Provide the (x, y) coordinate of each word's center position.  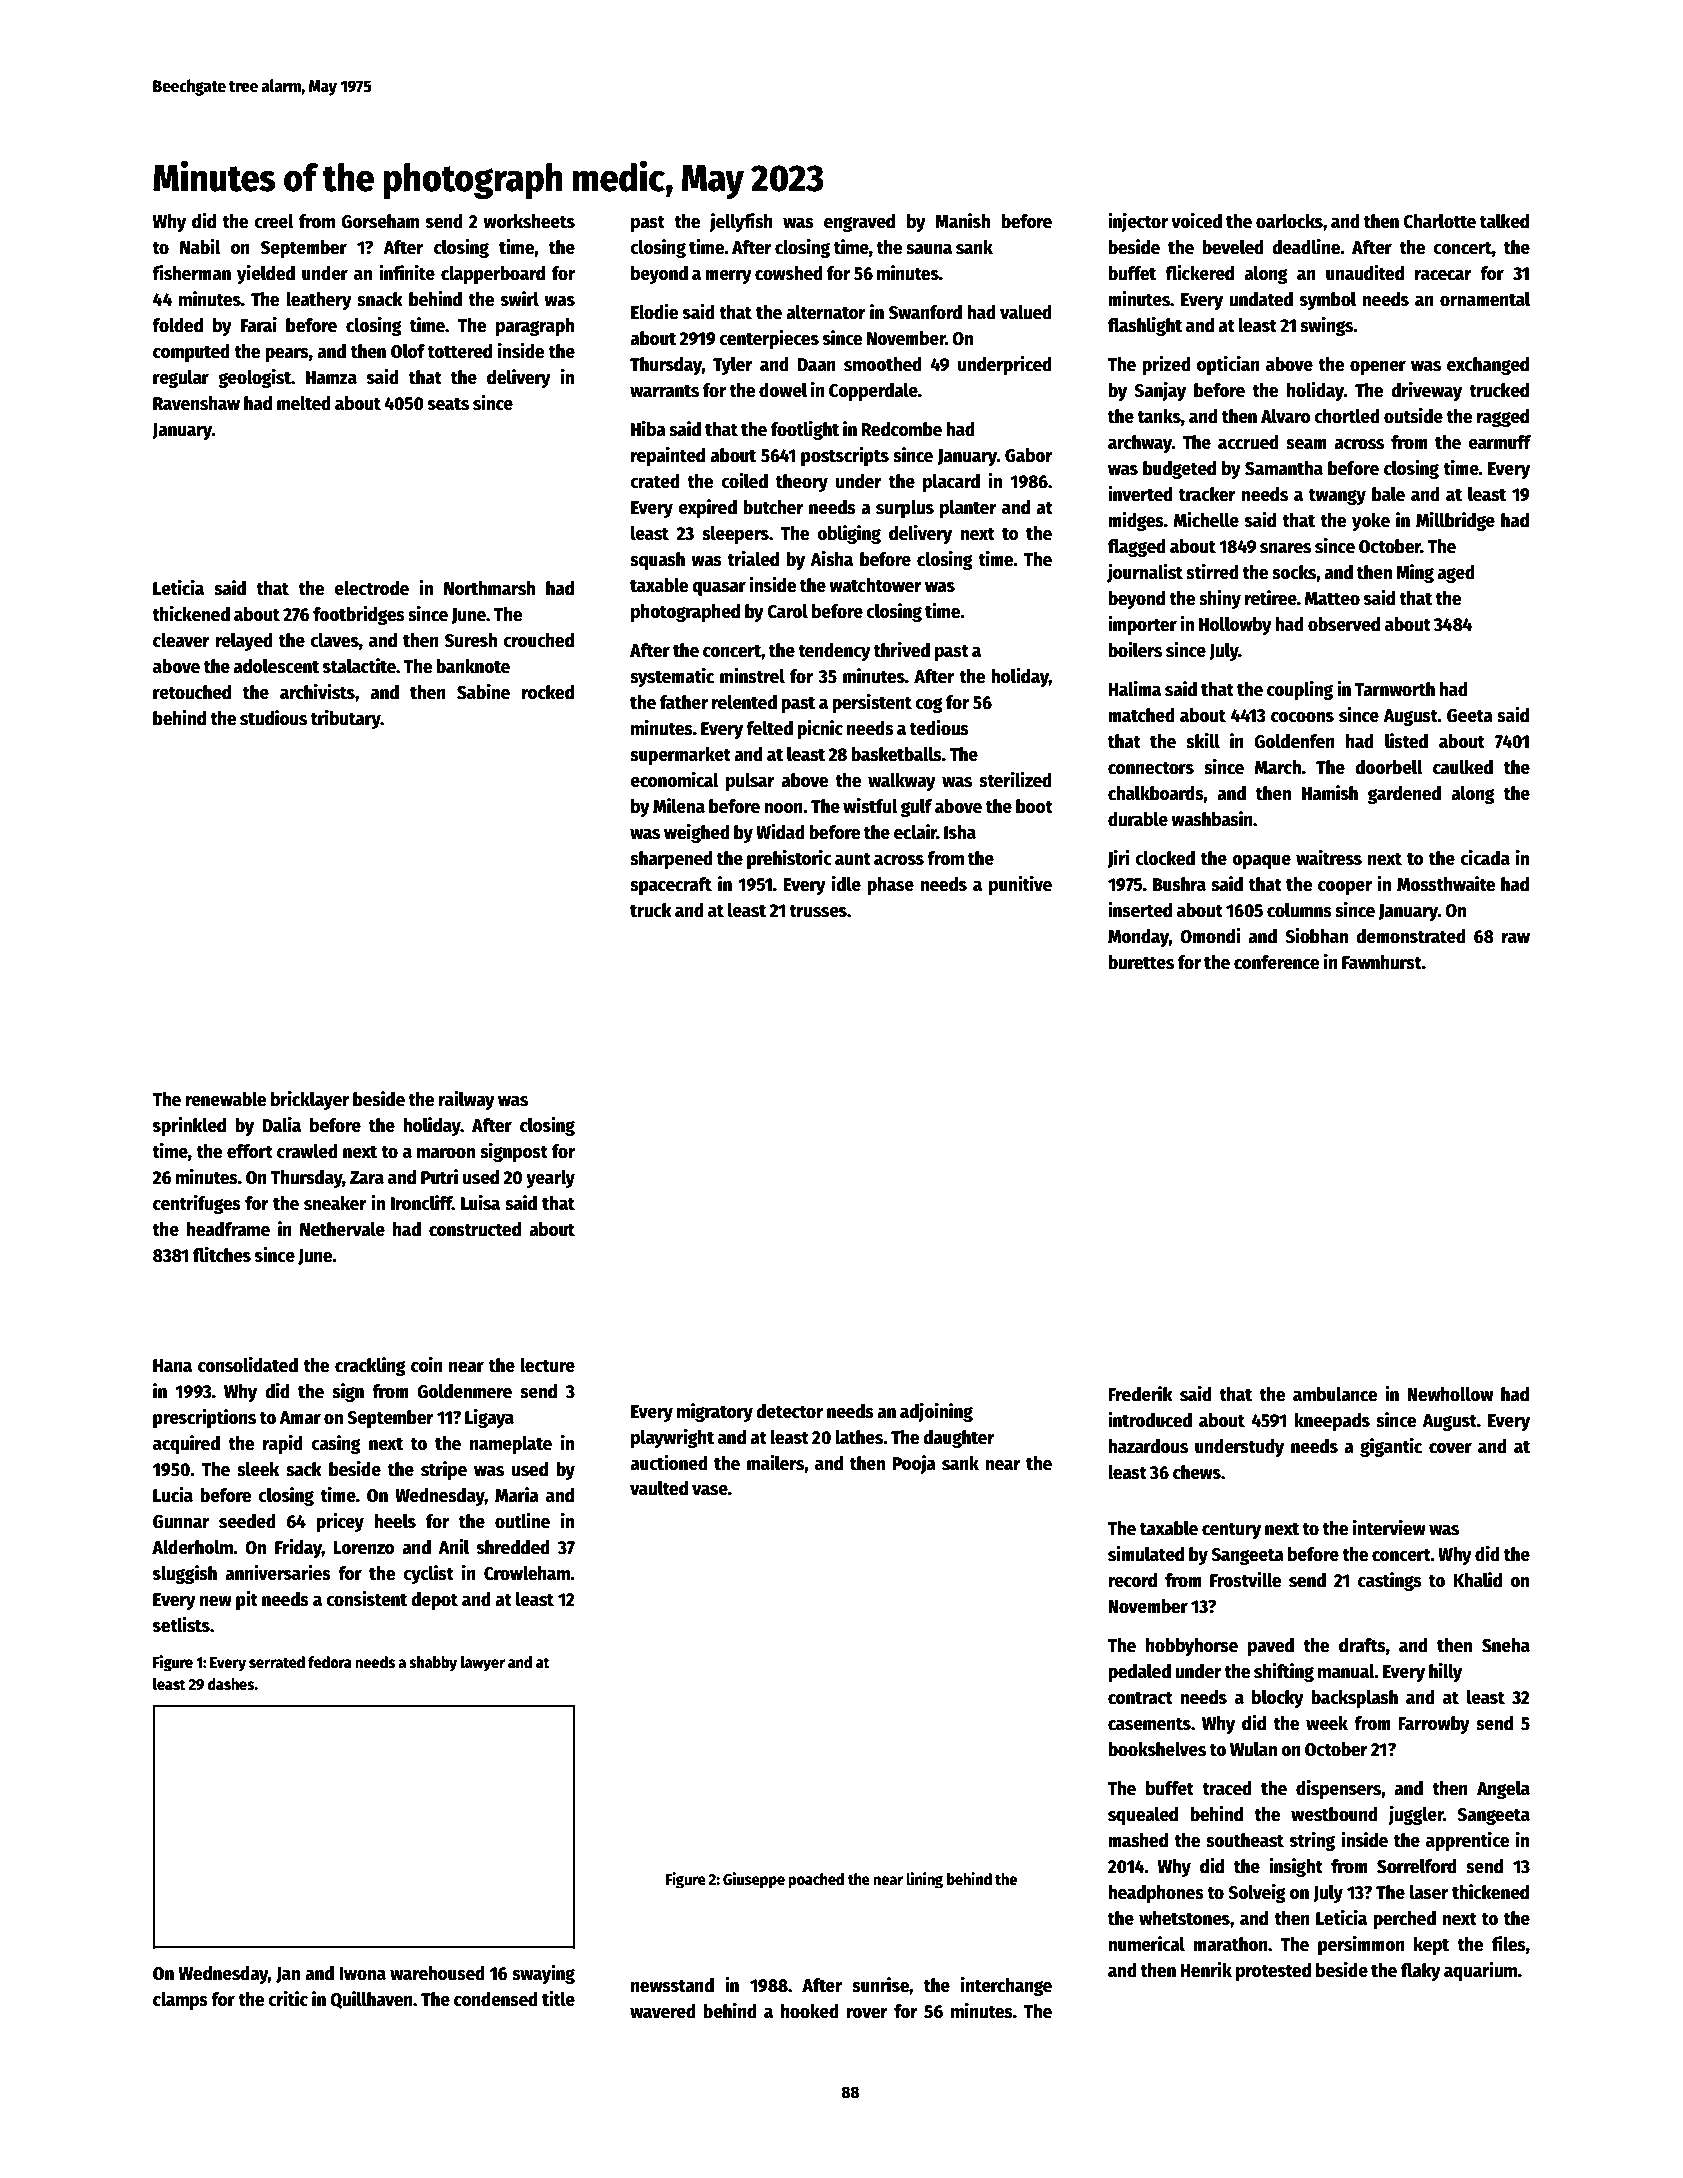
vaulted (659, 1488)
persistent (872, 703)
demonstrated (1411, 936)
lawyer (483, 1664)
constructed (475, 1229)
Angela (1503, 1790)
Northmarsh (489, 588)
